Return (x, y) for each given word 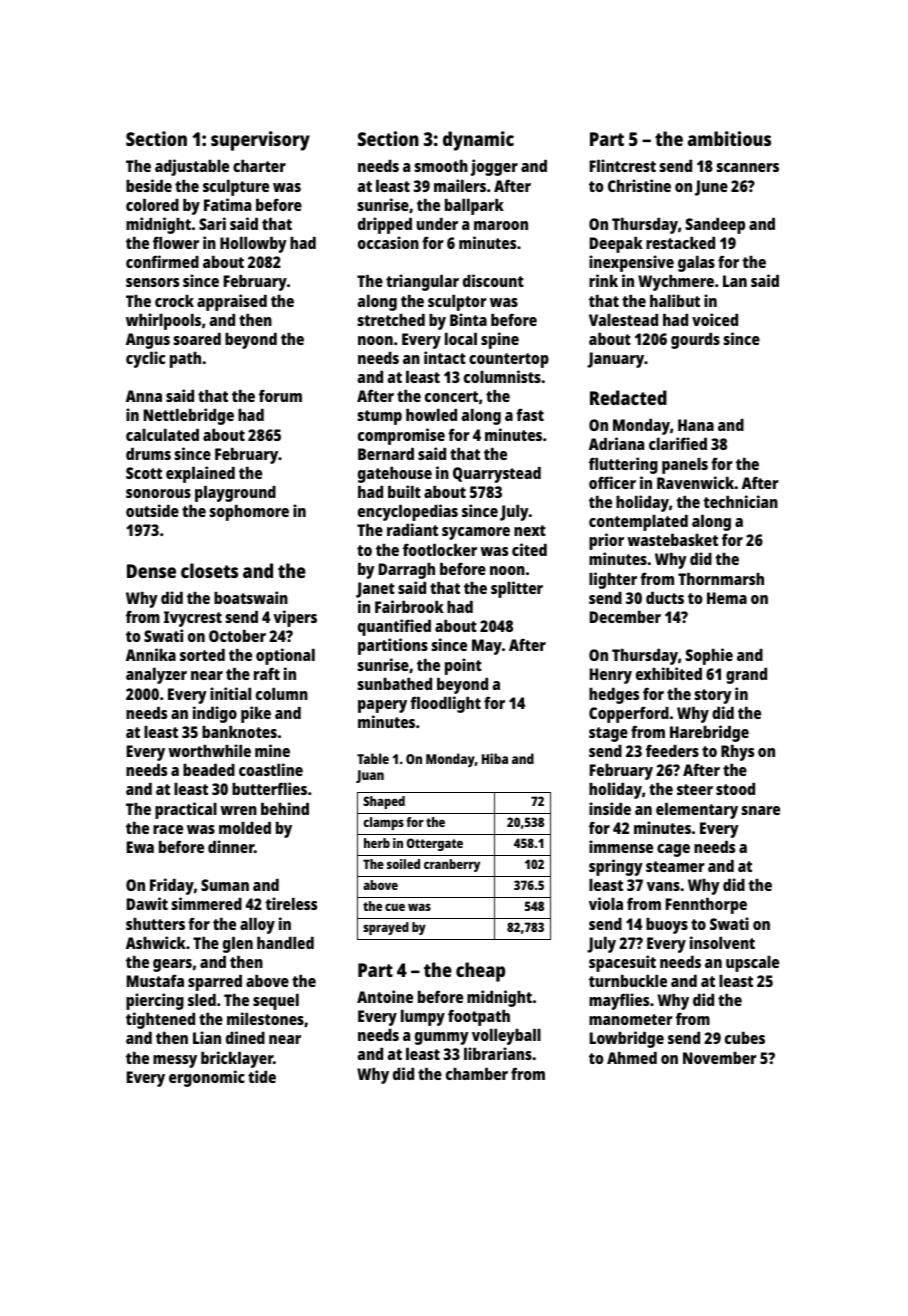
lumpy (423, 1018)
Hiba (495, 758)
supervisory (260, 141)
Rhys (737, 753)
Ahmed (632, 1058)
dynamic (478, 141)
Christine (639, 185)
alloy (257, 926)
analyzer (156, 676)
